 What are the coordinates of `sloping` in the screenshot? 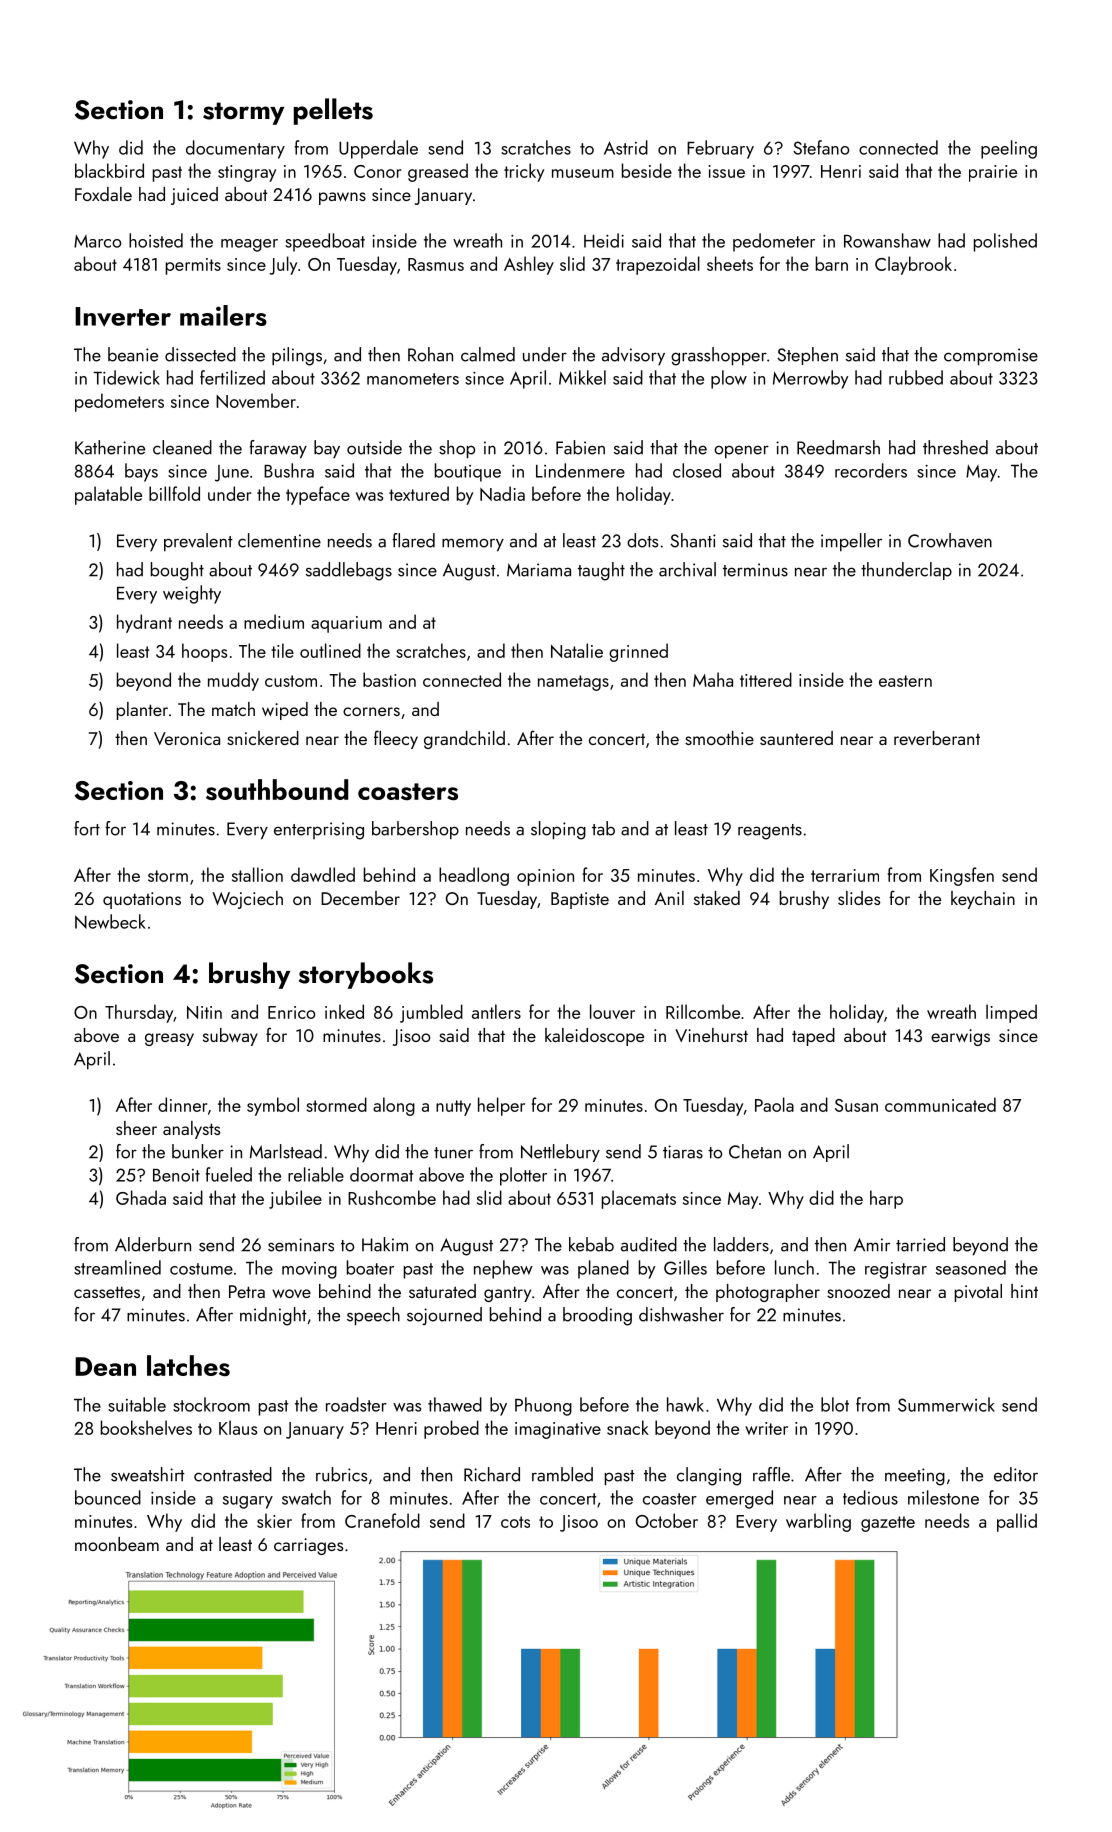 It's located at (558, 830).
